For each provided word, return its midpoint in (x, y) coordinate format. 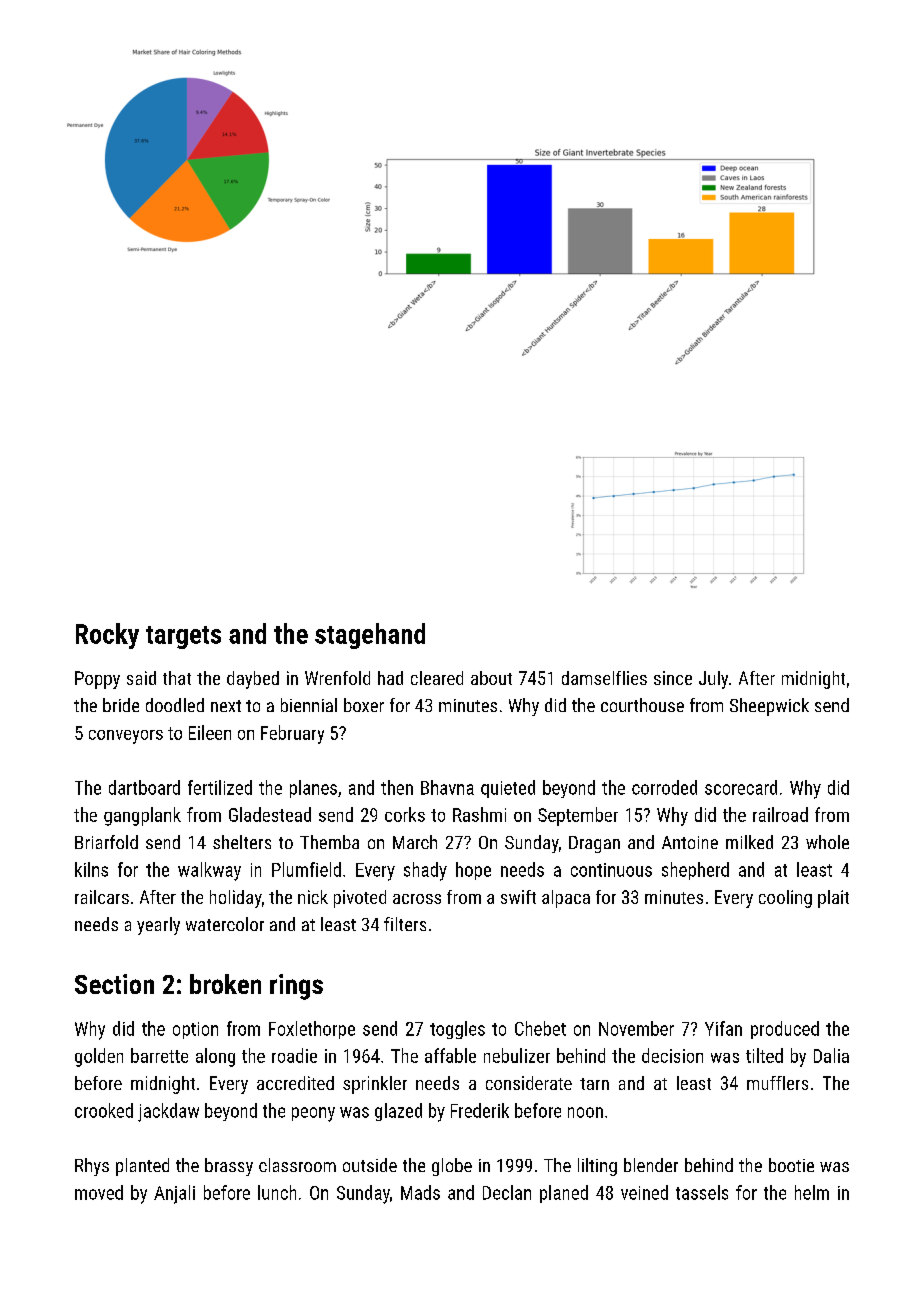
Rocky (107, 636)
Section (114, 984)
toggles (457, 1030)
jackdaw (168, 1112)
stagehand (370, 636)
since (673, 678)
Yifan (723, 1028)
